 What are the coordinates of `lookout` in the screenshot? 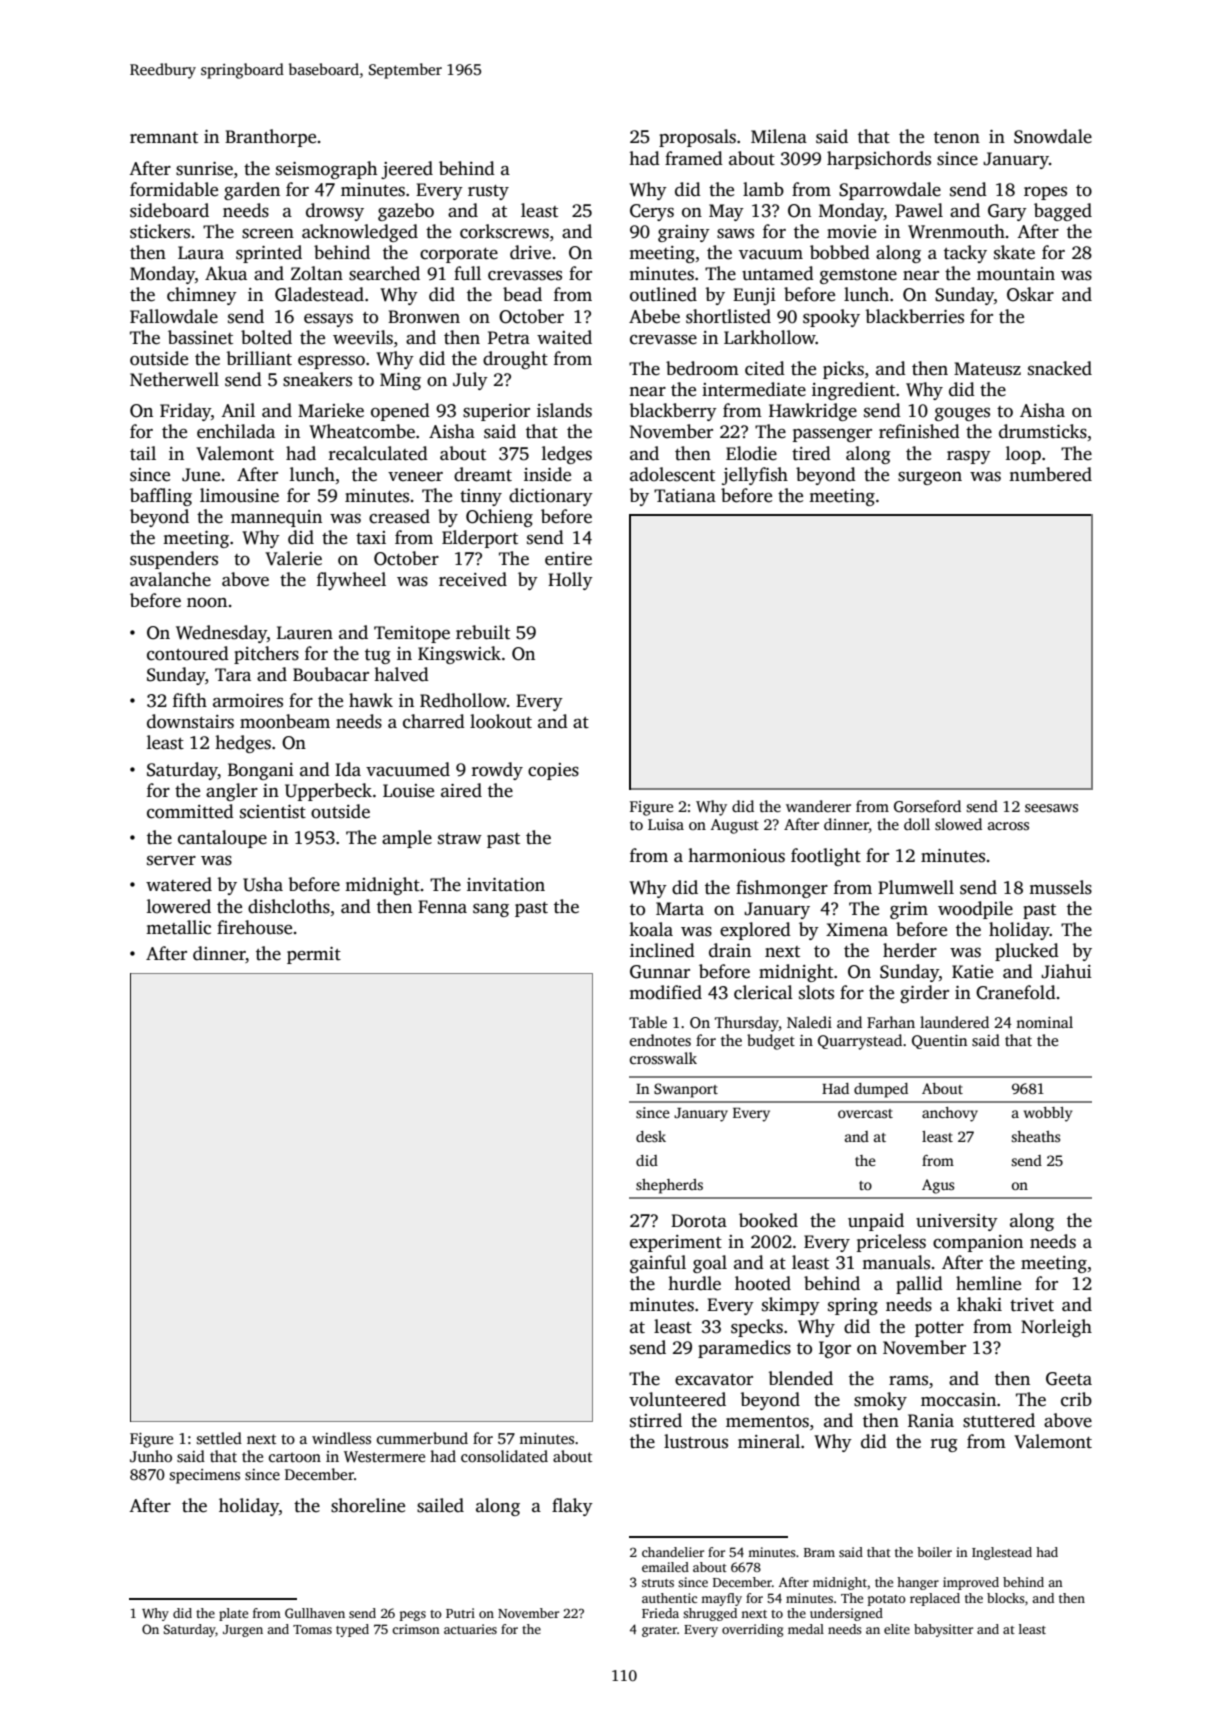 It's located at (501, 721).
